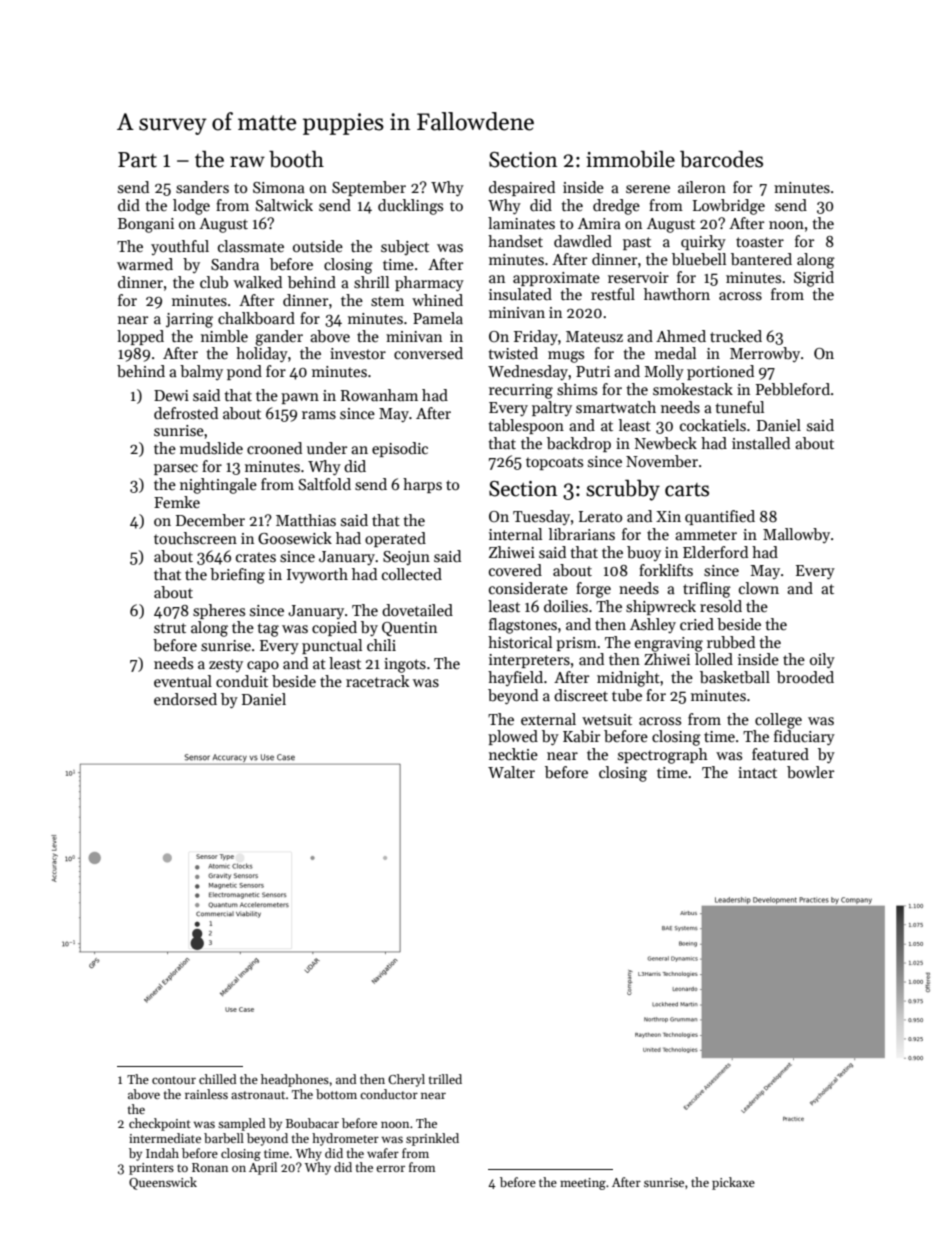  Describe the element at coordinates (733, 1183) in the page. I see `pickaxe` at that location.
